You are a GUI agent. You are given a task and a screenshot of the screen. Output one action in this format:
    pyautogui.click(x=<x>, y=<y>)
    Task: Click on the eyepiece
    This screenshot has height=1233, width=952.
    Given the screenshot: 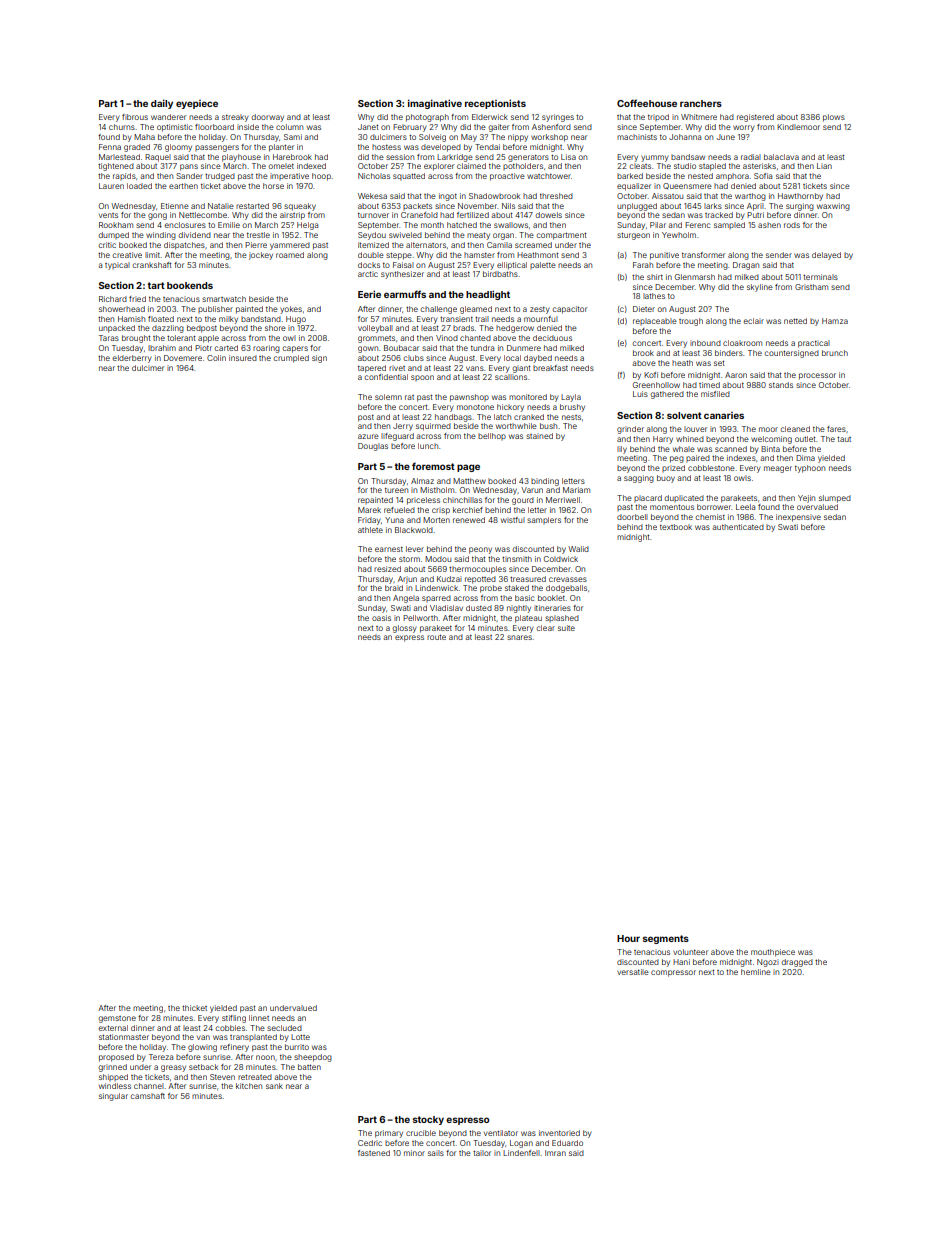 What is the action you would take?
    pyautogui.click(x=197, y=104)
